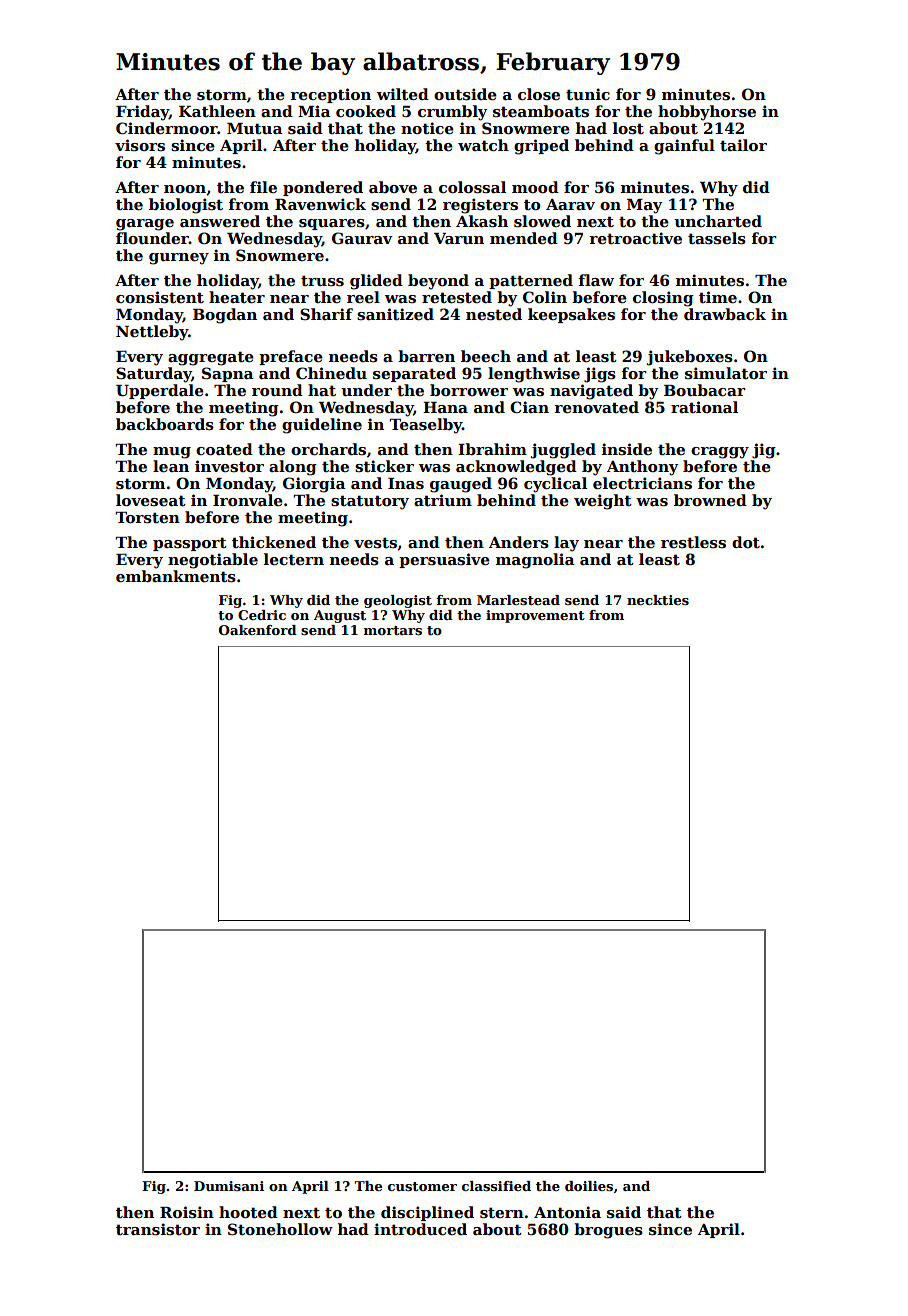  What do you see at coordinates (330, 95) in the image?
I see `reception` at bounding box center [330, 95].
